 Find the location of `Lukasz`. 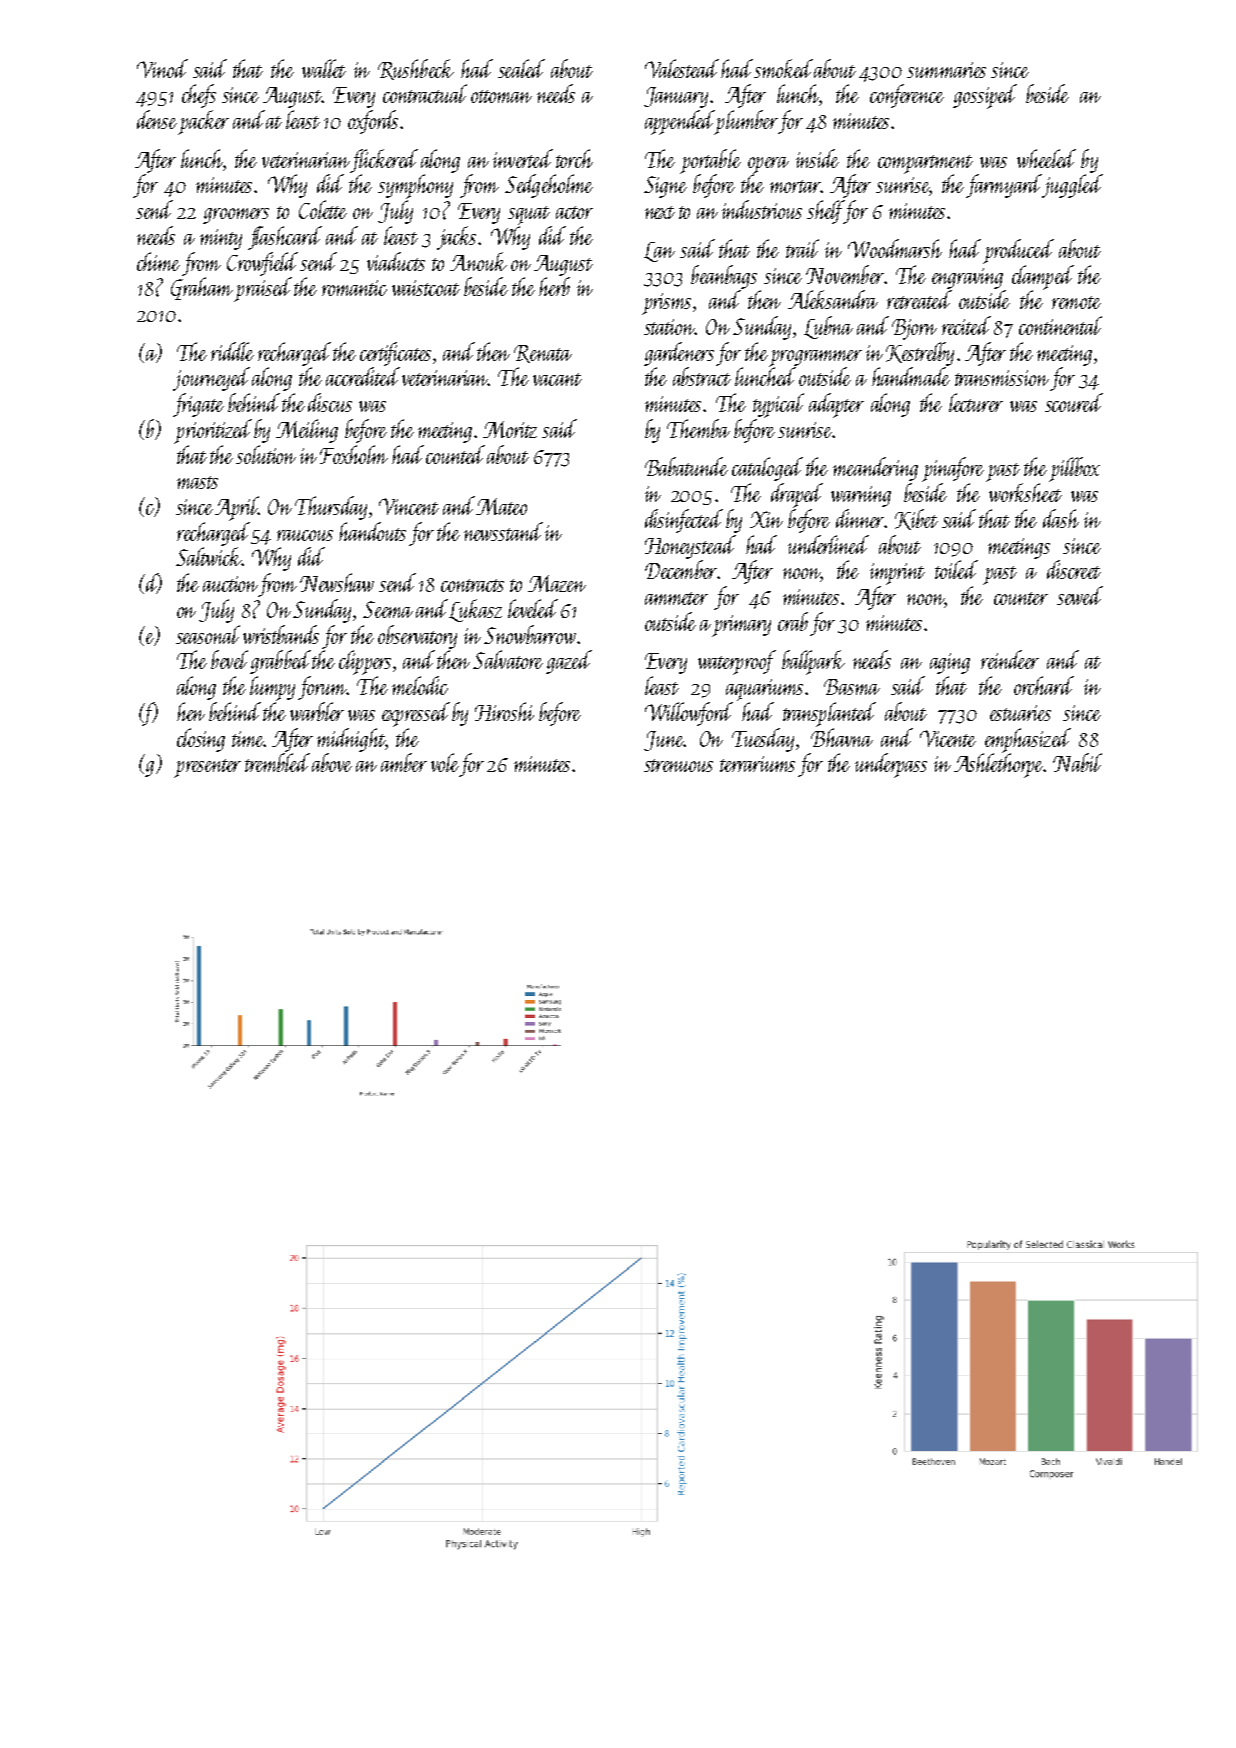

Lukasz is located at coordinates (475, 610).
